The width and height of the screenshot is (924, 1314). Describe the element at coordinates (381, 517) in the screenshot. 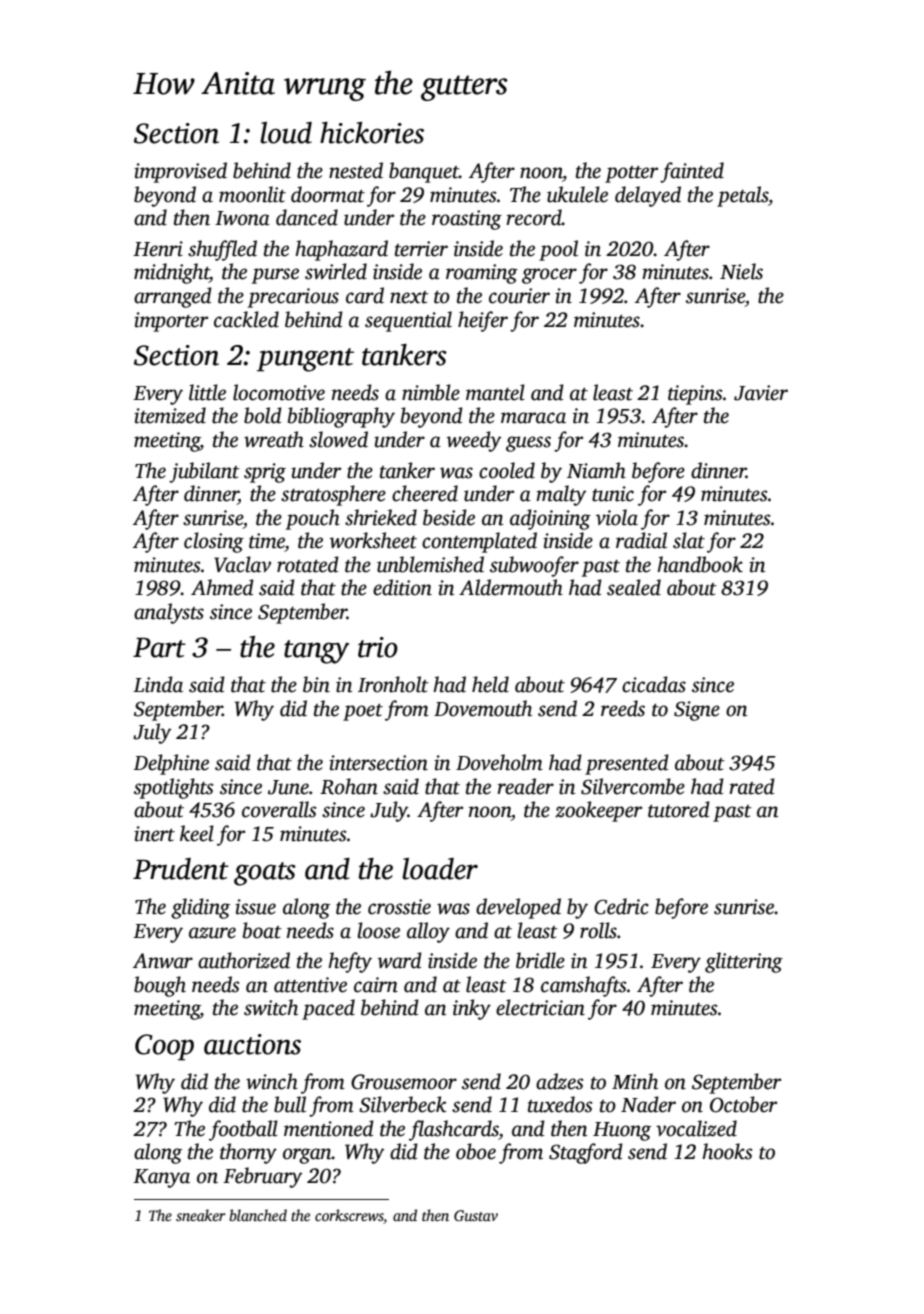

I see `shrieked` at that location.
